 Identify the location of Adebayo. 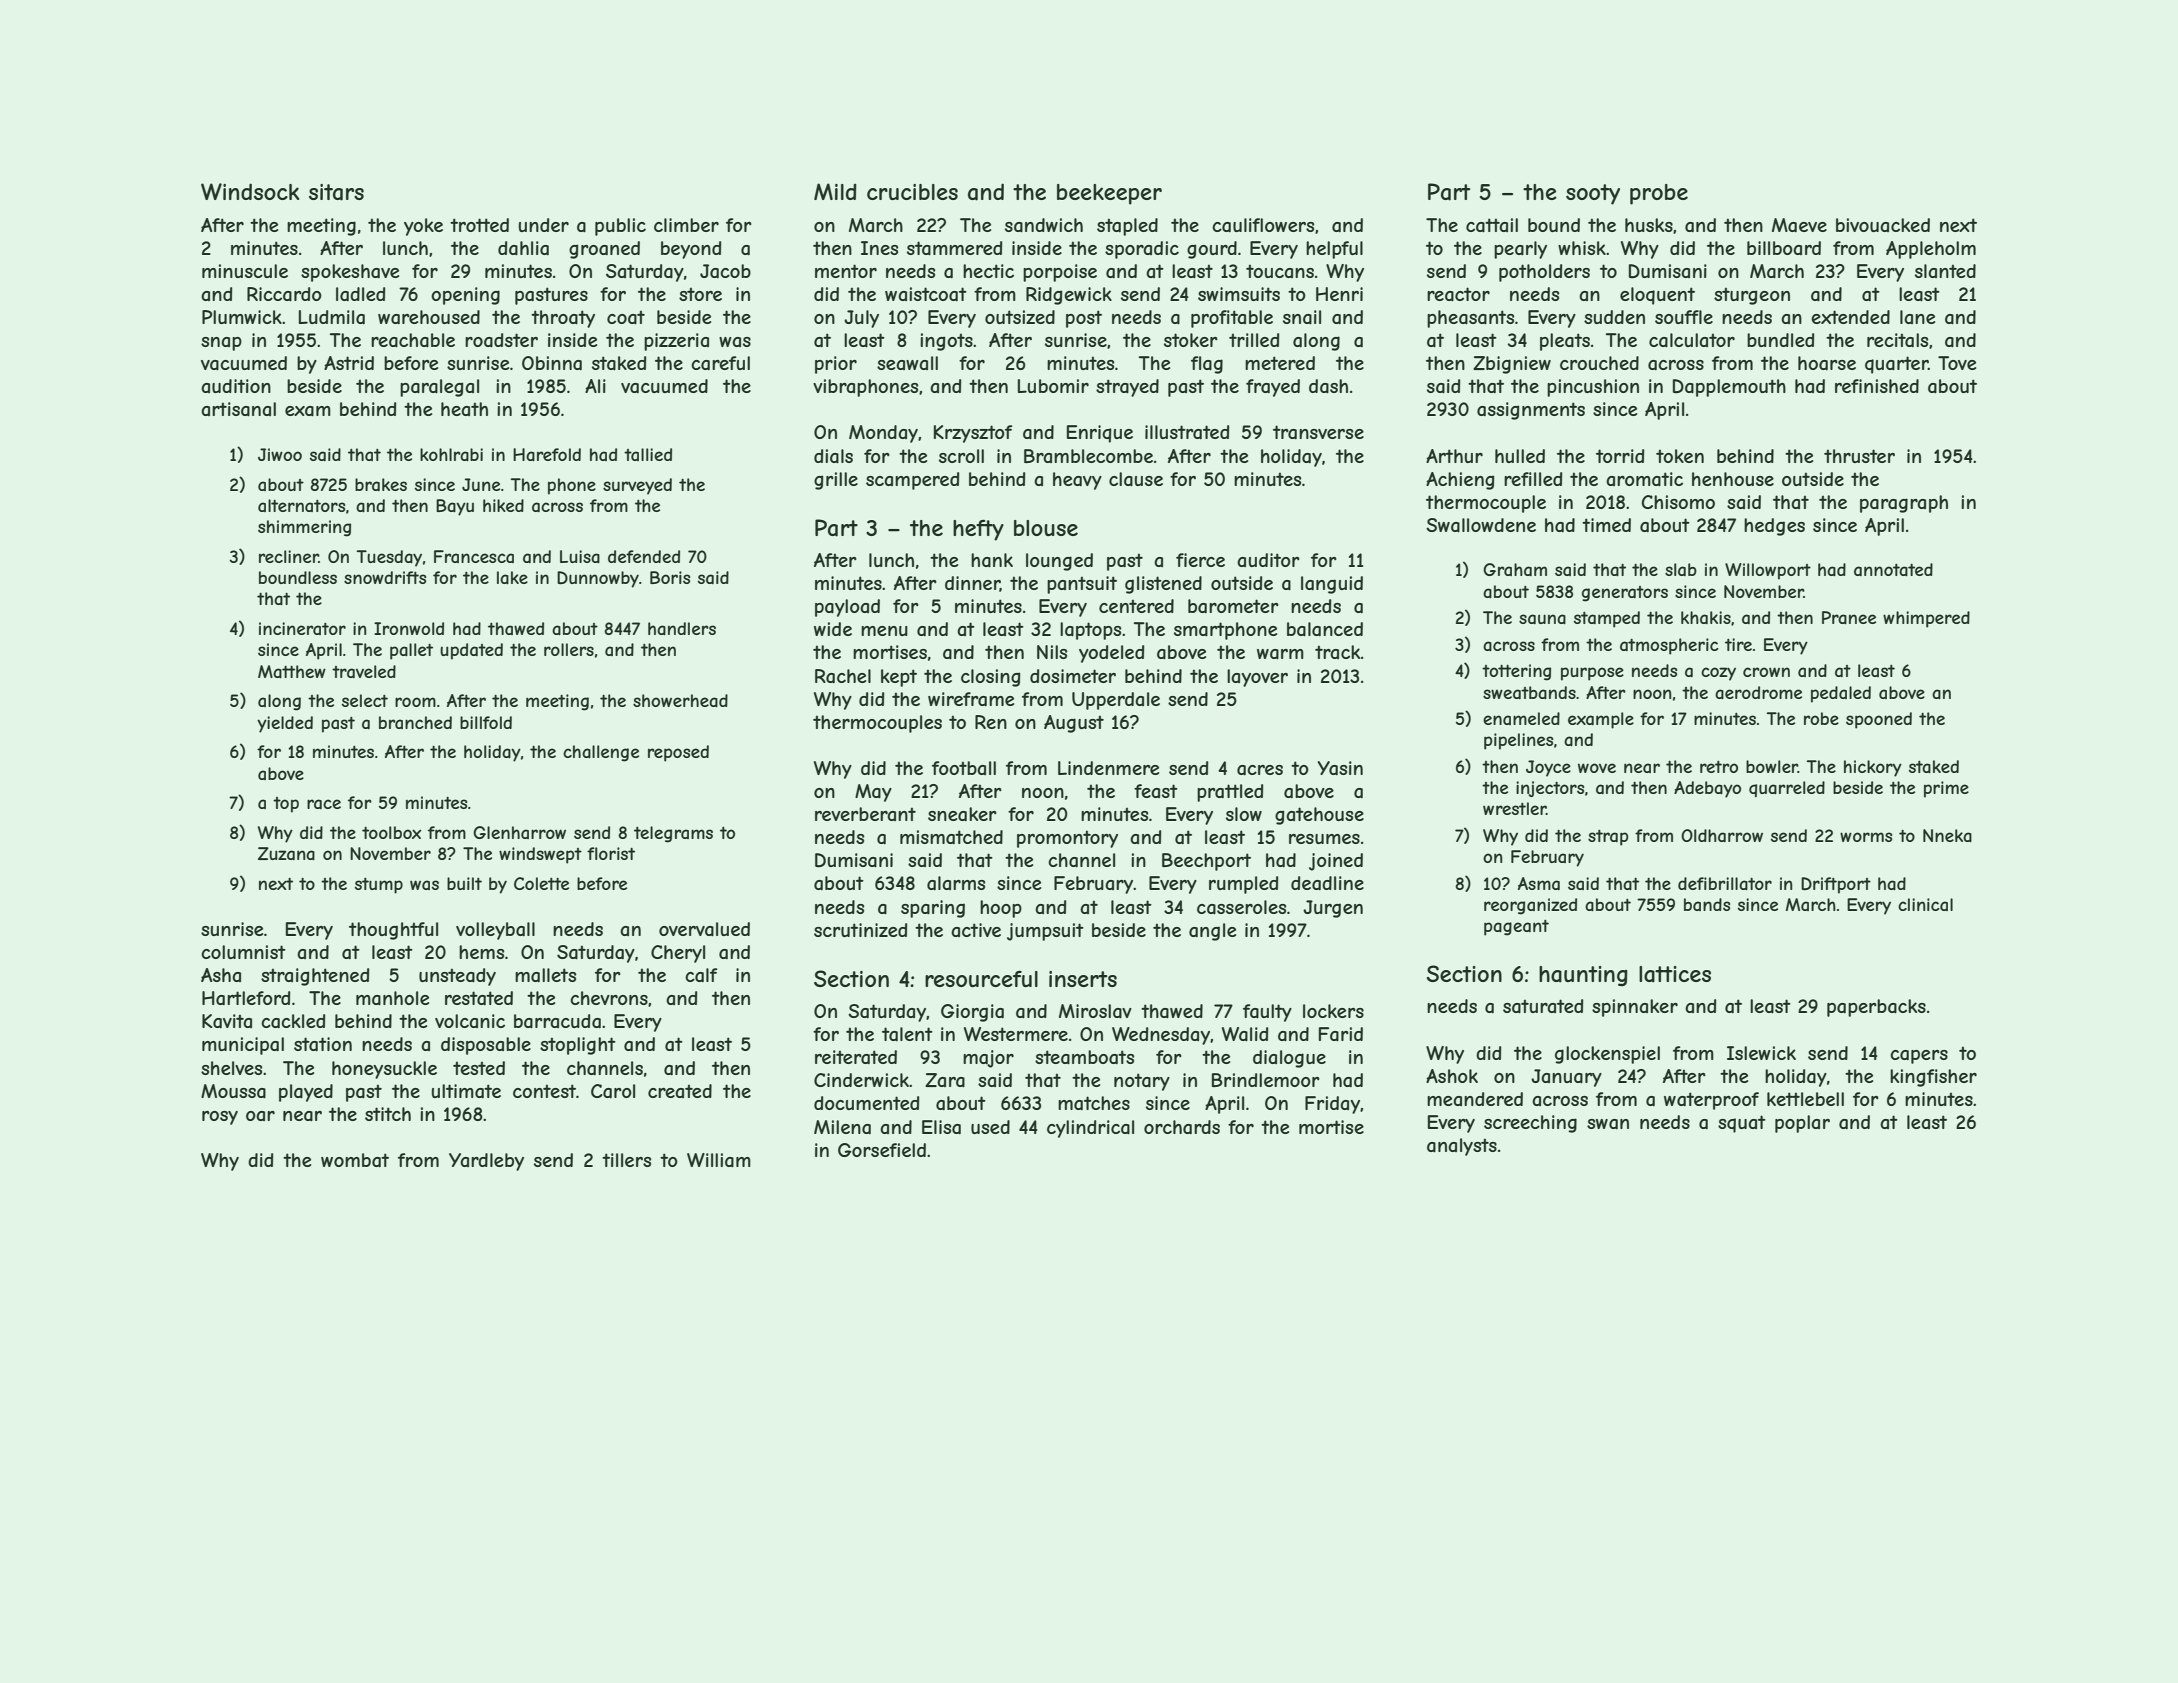
(1707, 789).
